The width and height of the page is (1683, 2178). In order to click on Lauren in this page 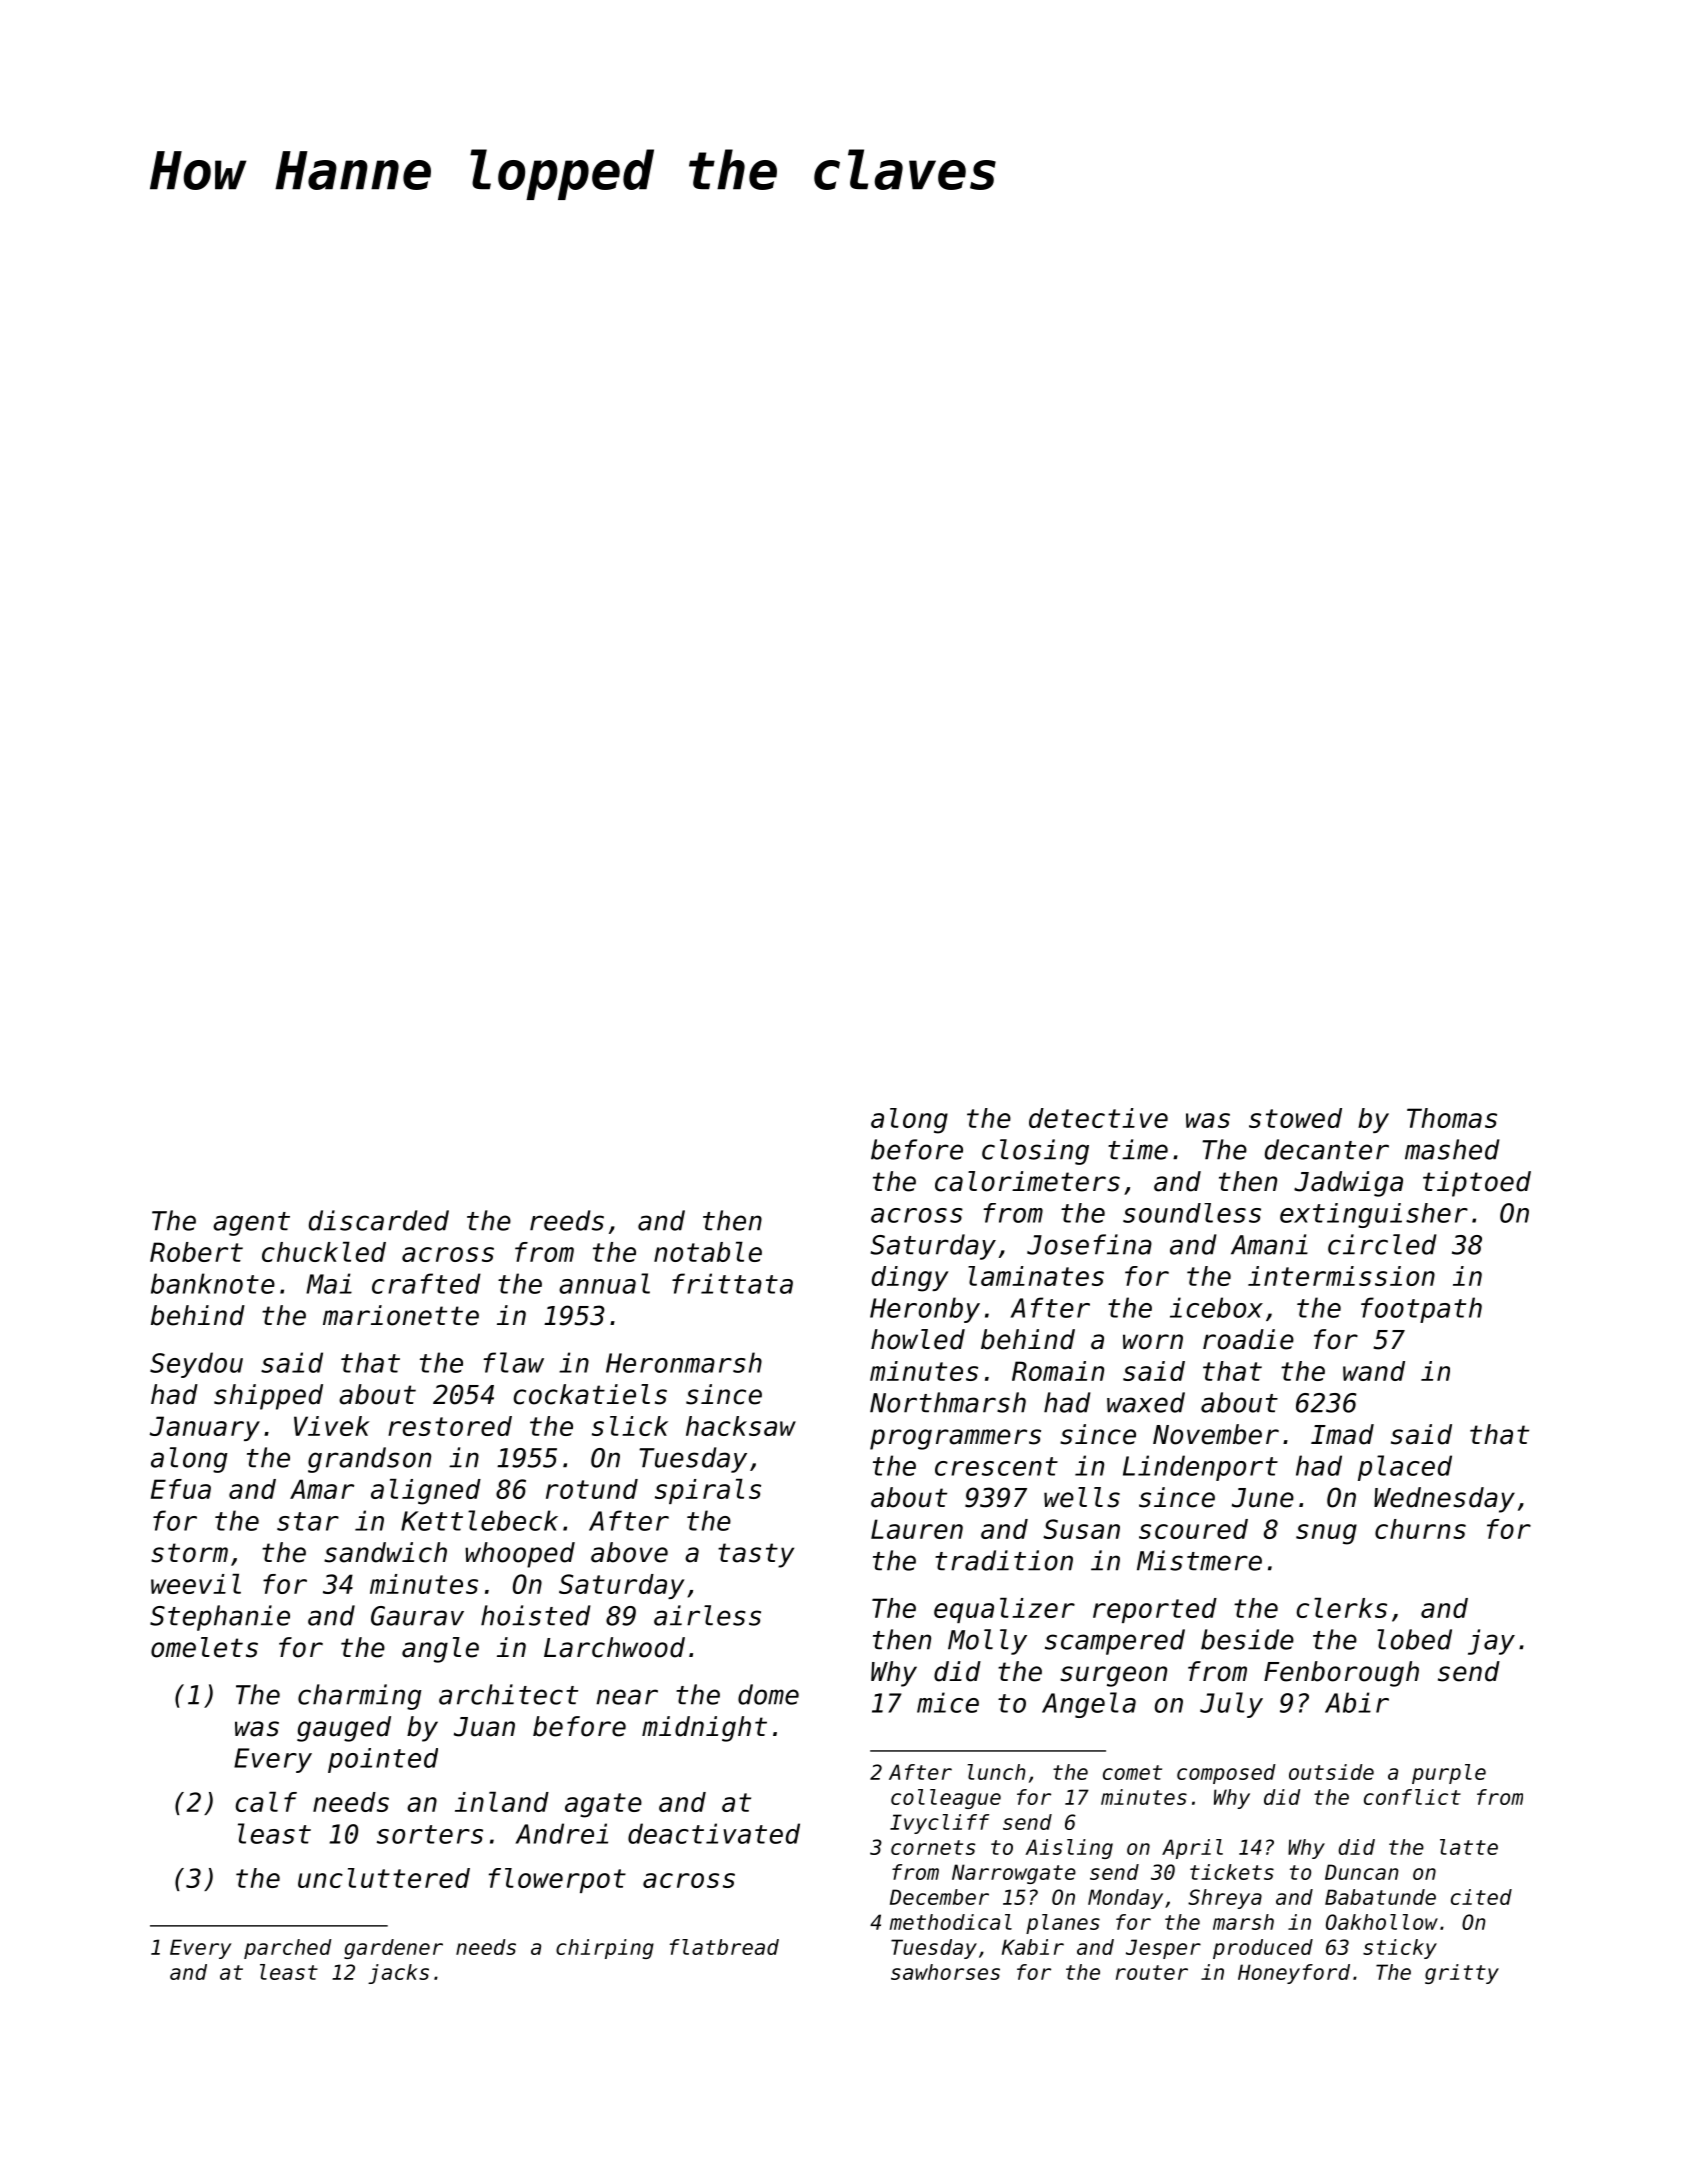, I will do `click(917, 1529)`.
